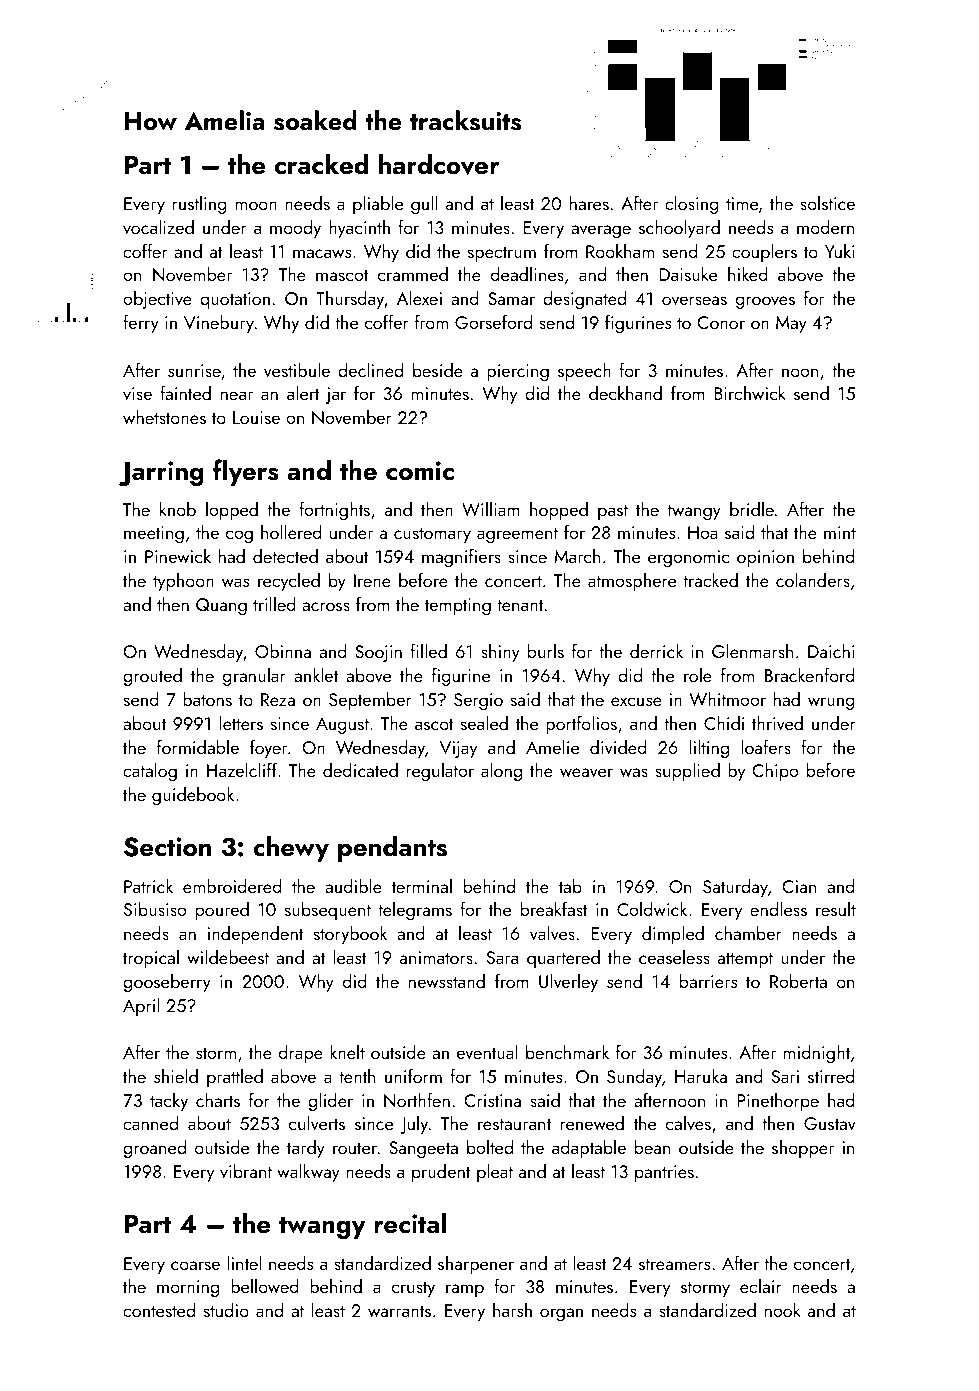  Describe the element at coordinates (613, 512) in the document. I see `past` at that location.
